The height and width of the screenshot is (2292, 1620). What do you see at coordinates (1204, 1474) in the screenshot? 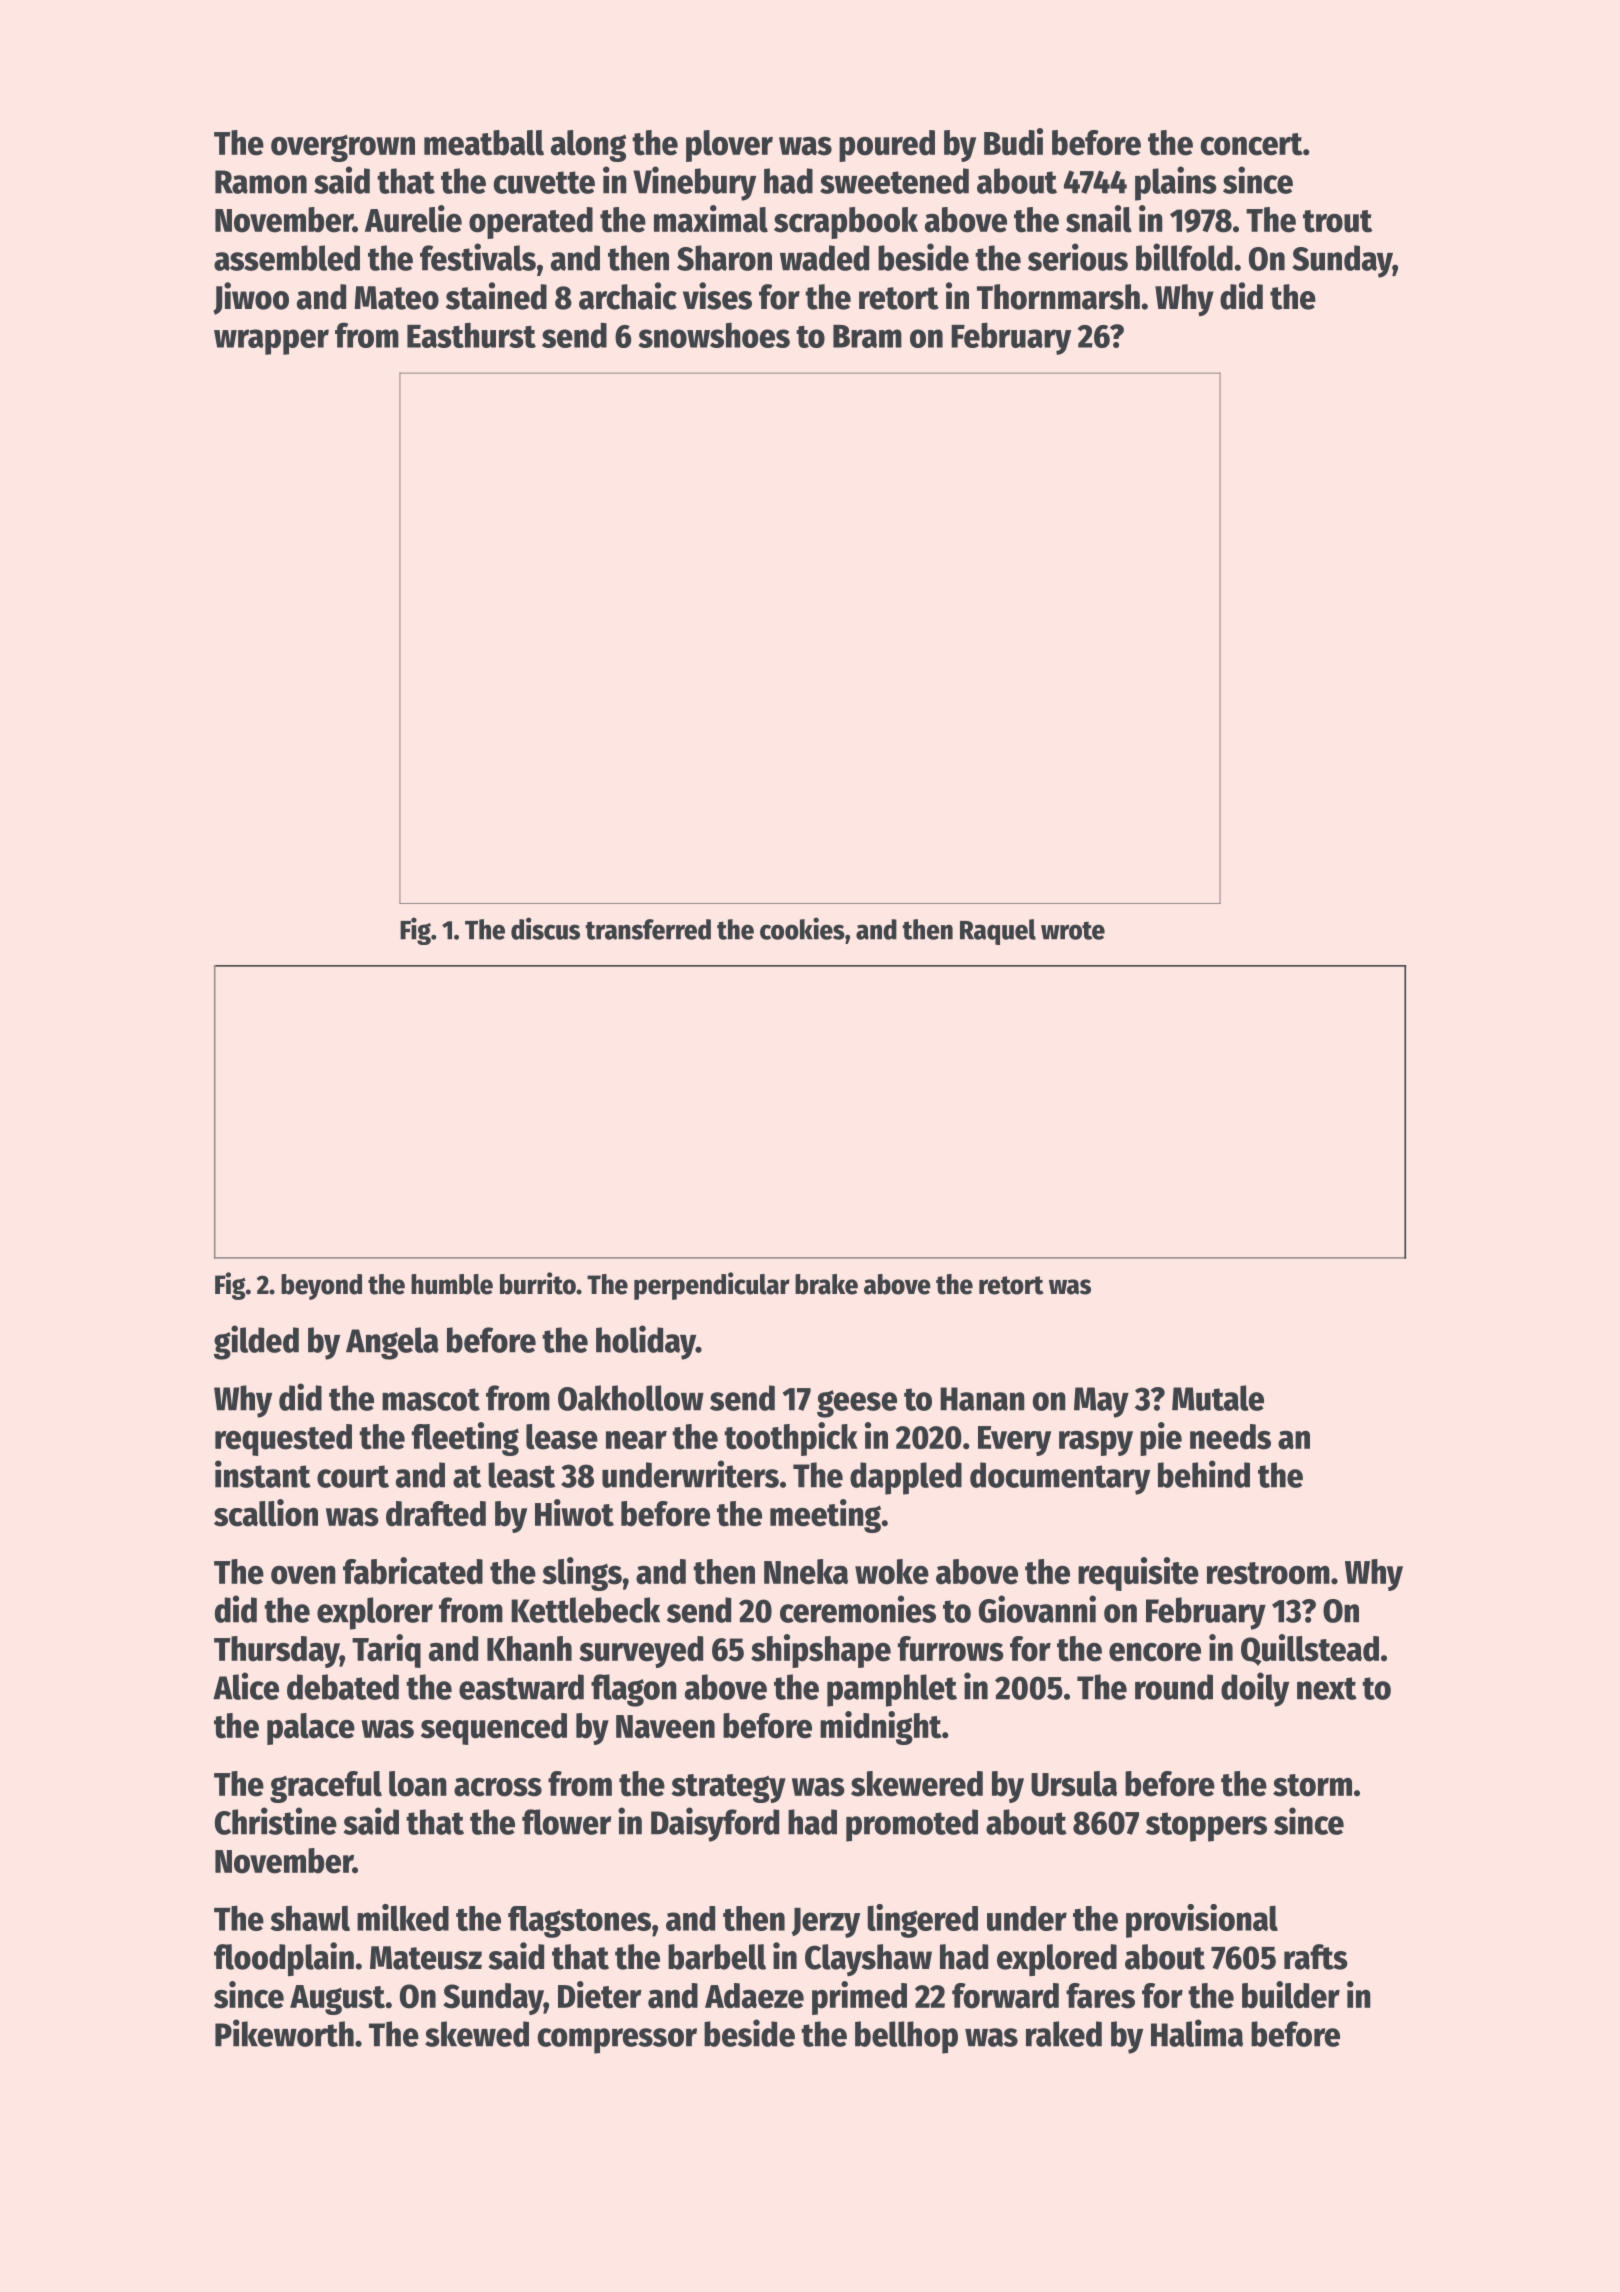
I see `behind` at bounding box center [1204, 1474].
